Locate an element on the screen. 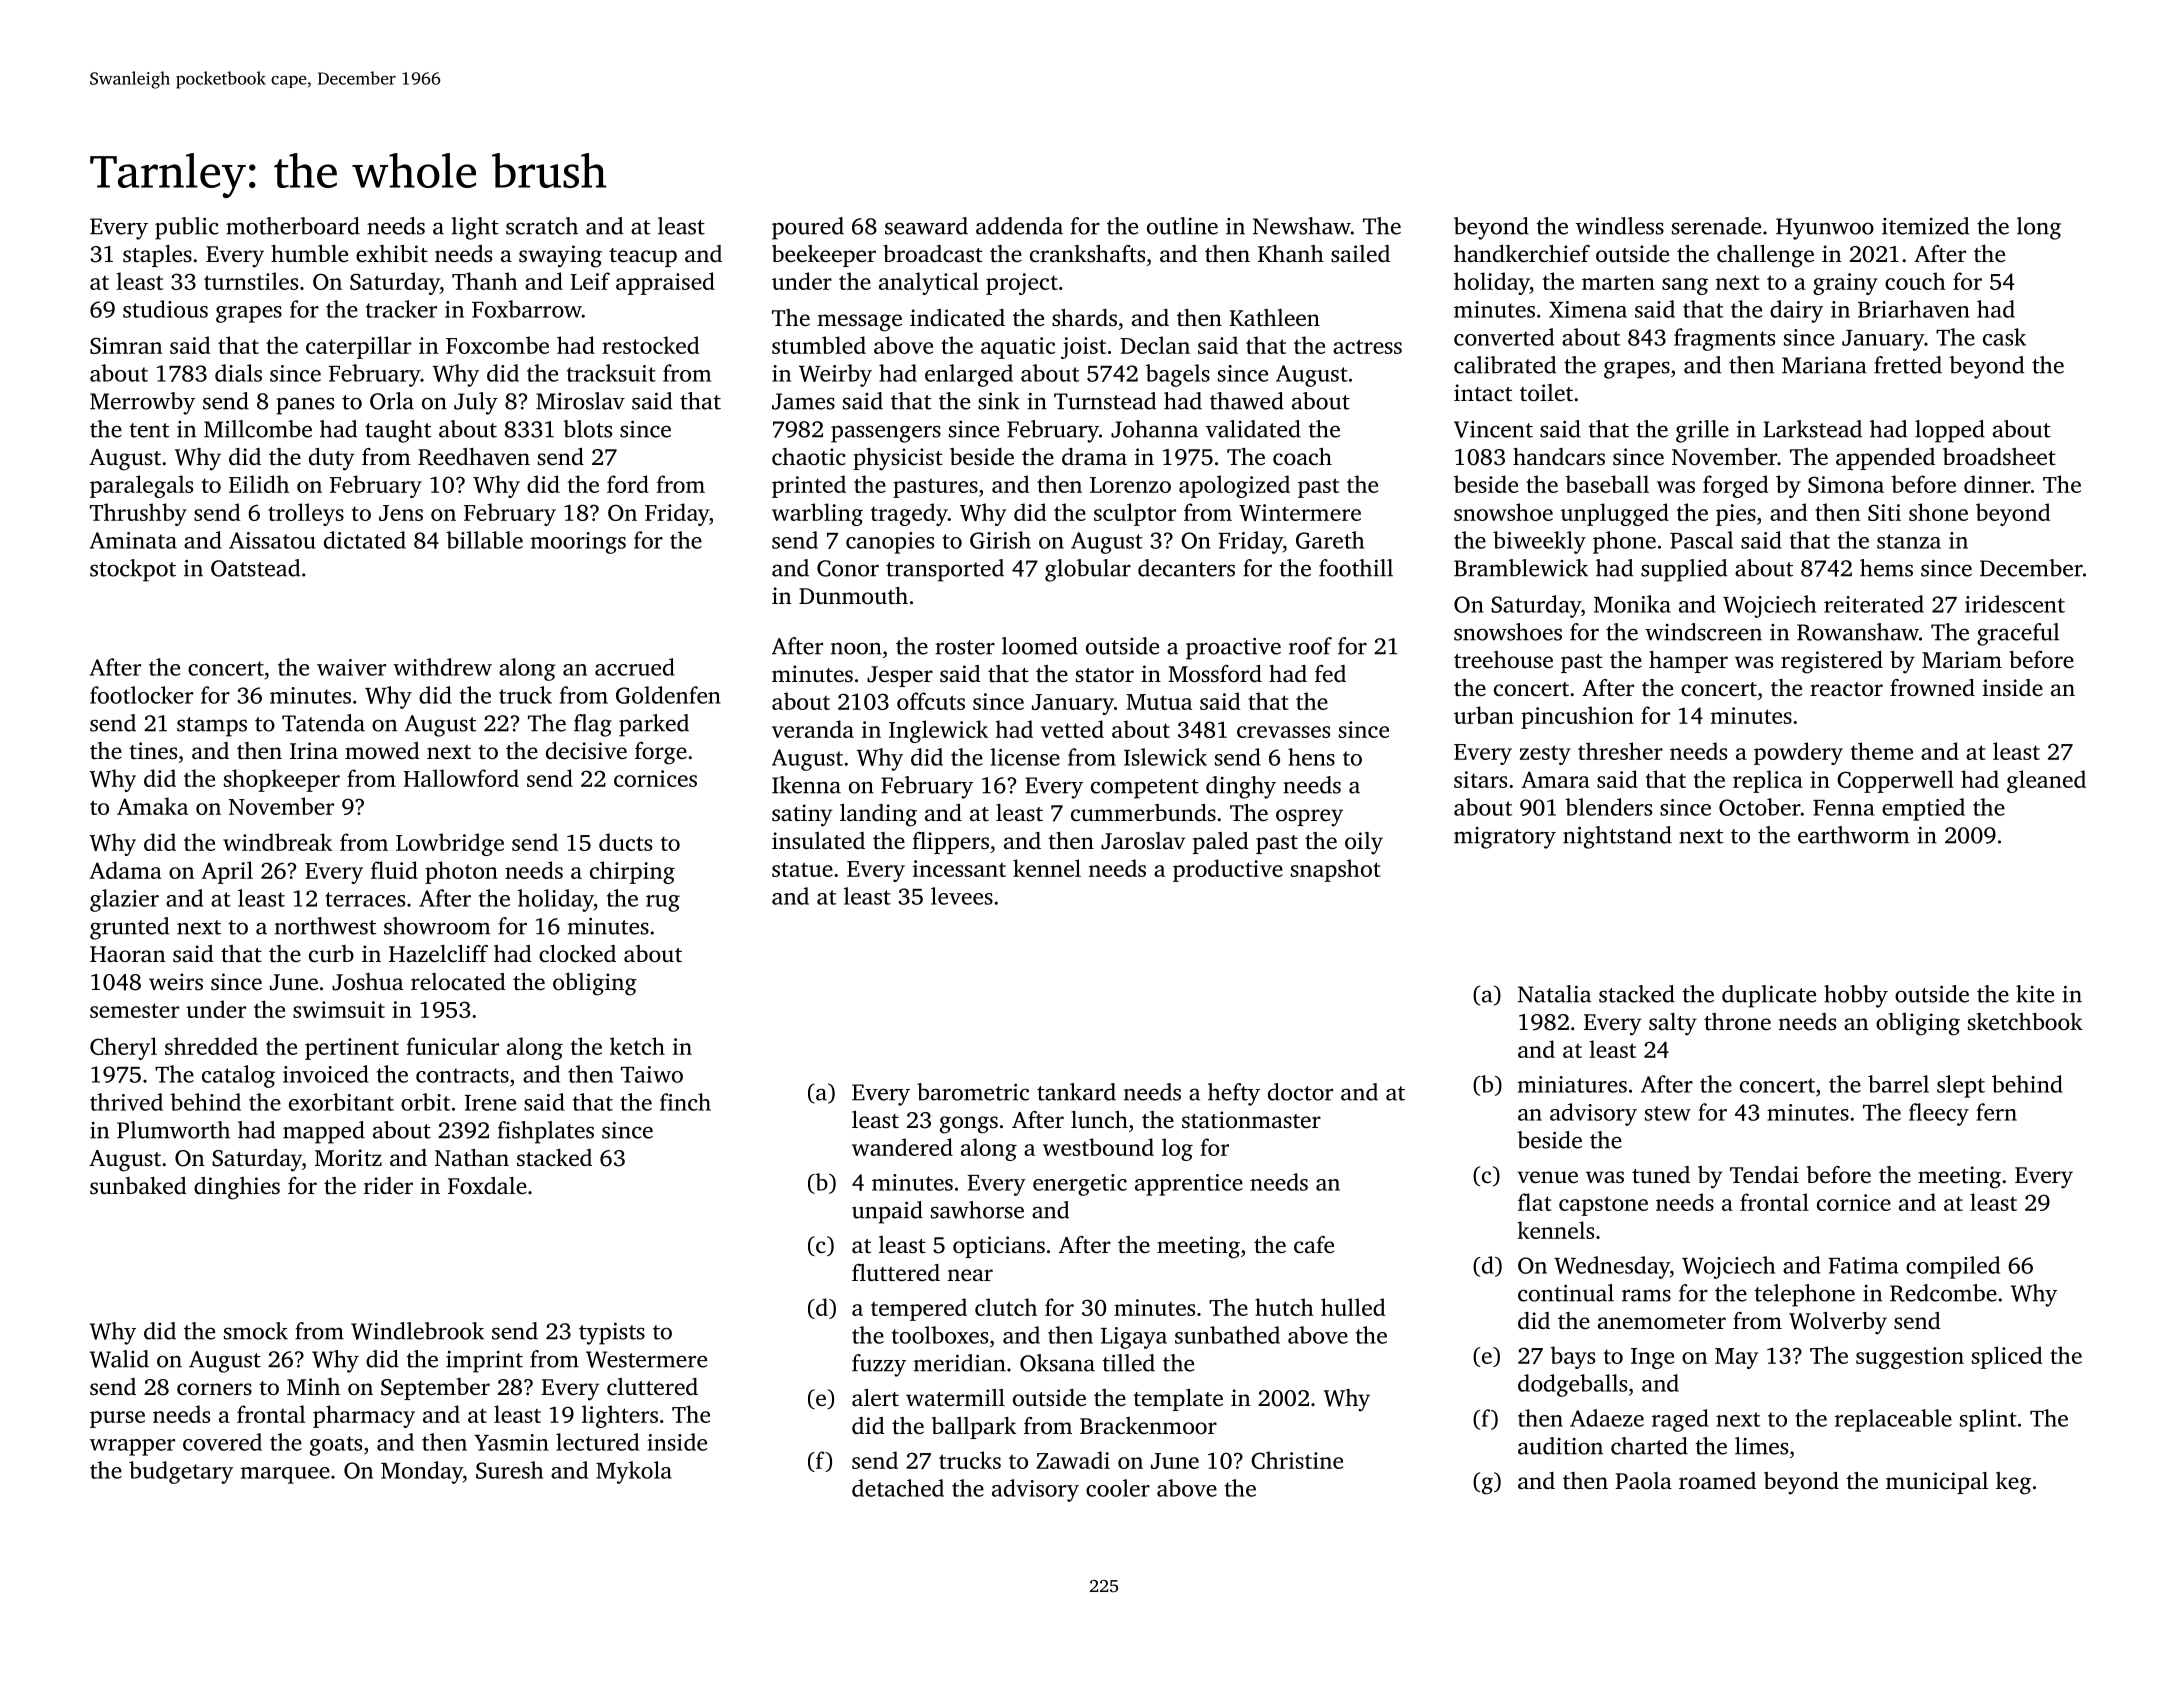 This screenshot has width=2178, height=1683. Paola is located at coordinates (1643, 1481).
